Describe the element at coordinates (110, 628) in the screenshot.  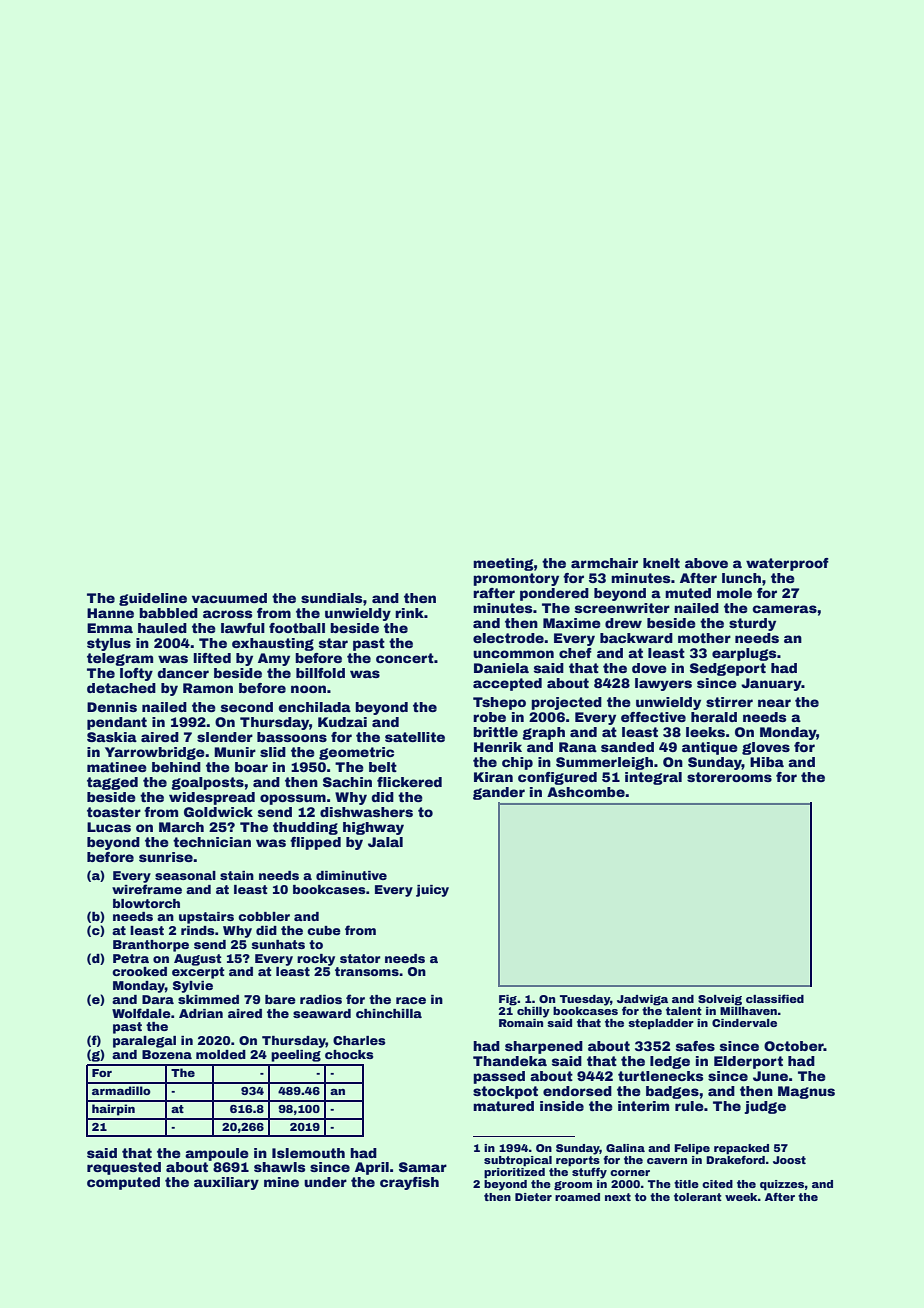
I see `Emma` at that location.
